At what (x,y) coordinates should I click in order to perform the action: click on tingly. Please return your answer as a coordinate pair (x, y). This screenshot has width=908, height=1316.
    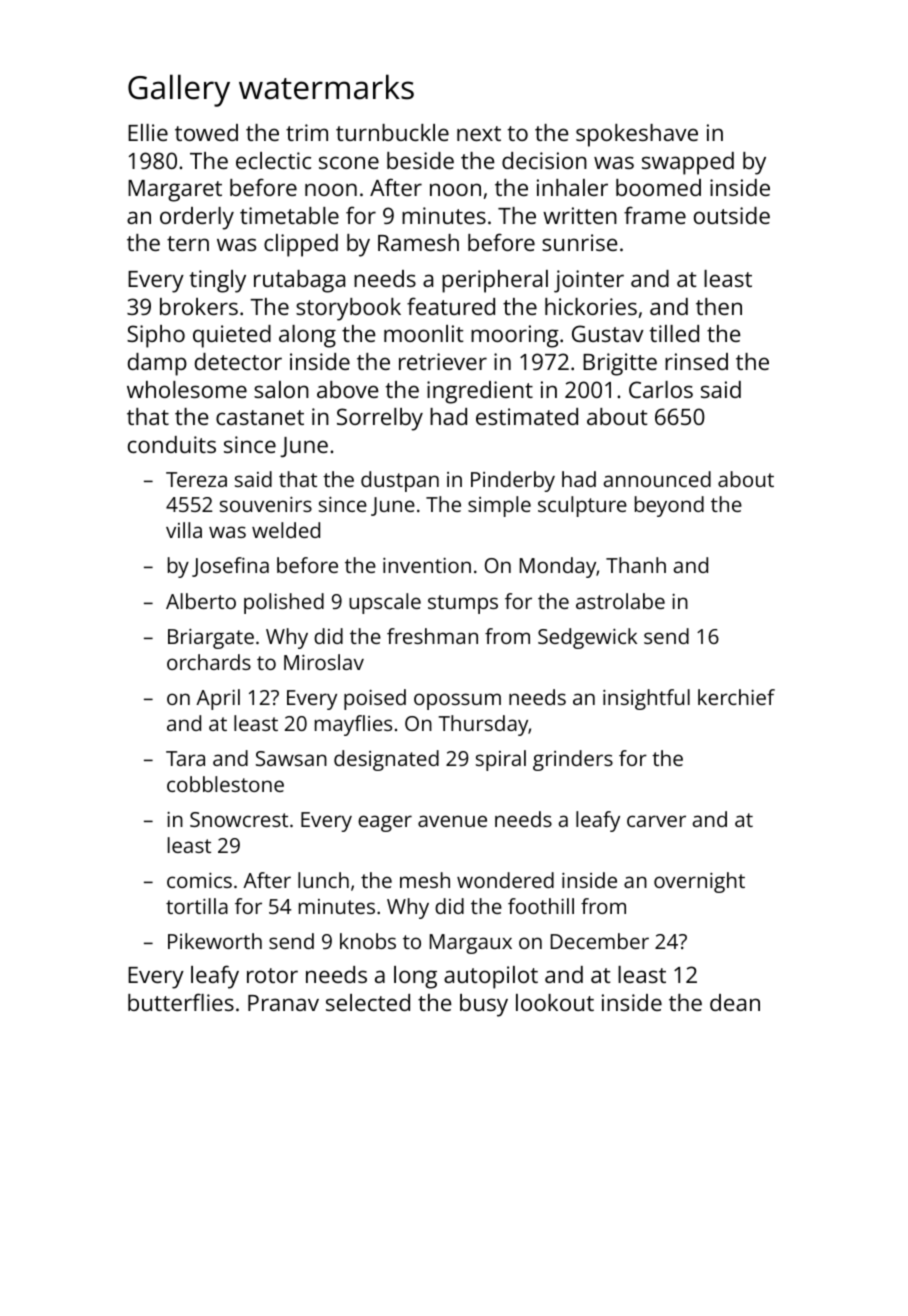
    Looking at the image, I should click on (217, 281).
